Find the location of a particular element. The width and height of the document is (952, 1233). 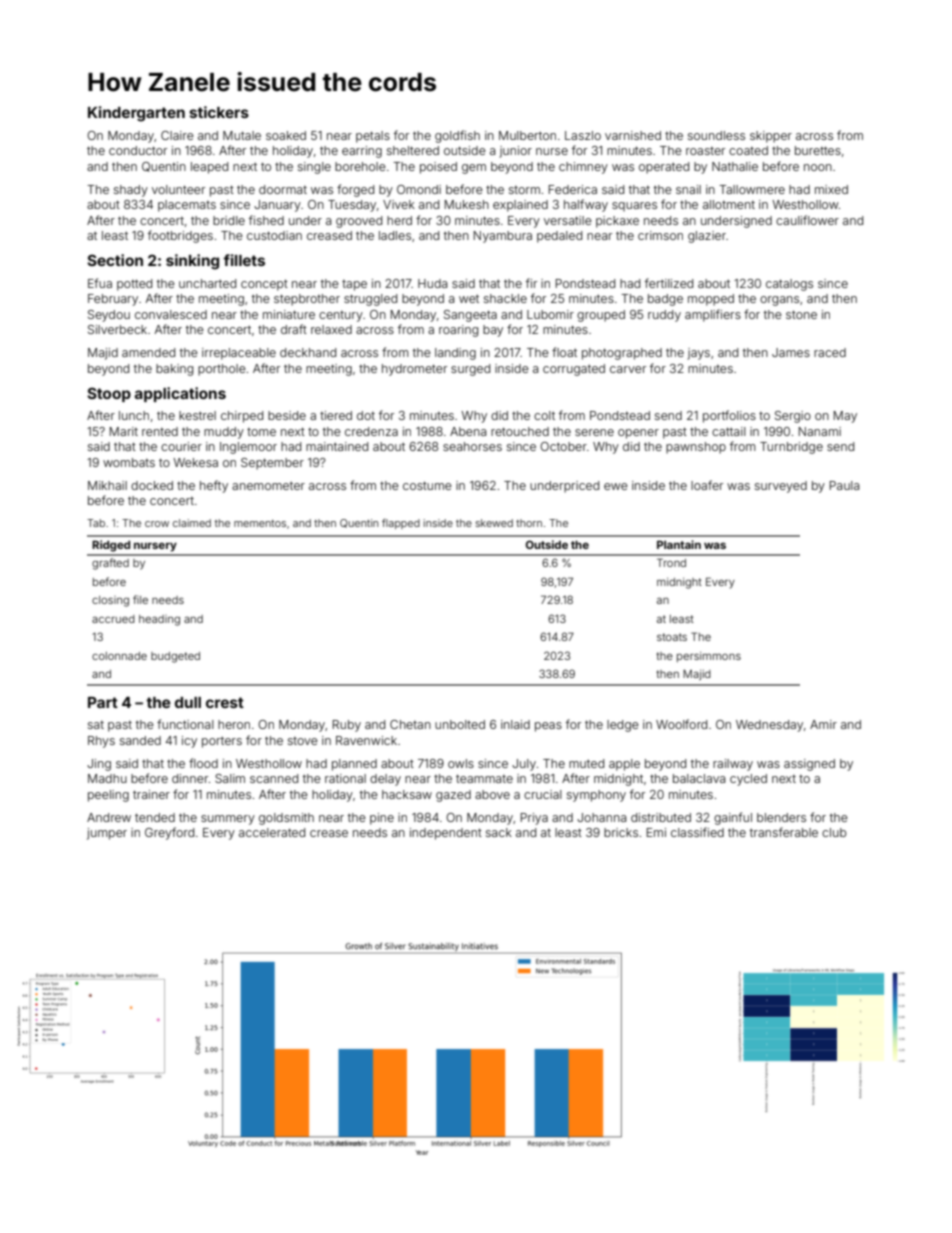

Greyford is located at coordinates (169, 833).
